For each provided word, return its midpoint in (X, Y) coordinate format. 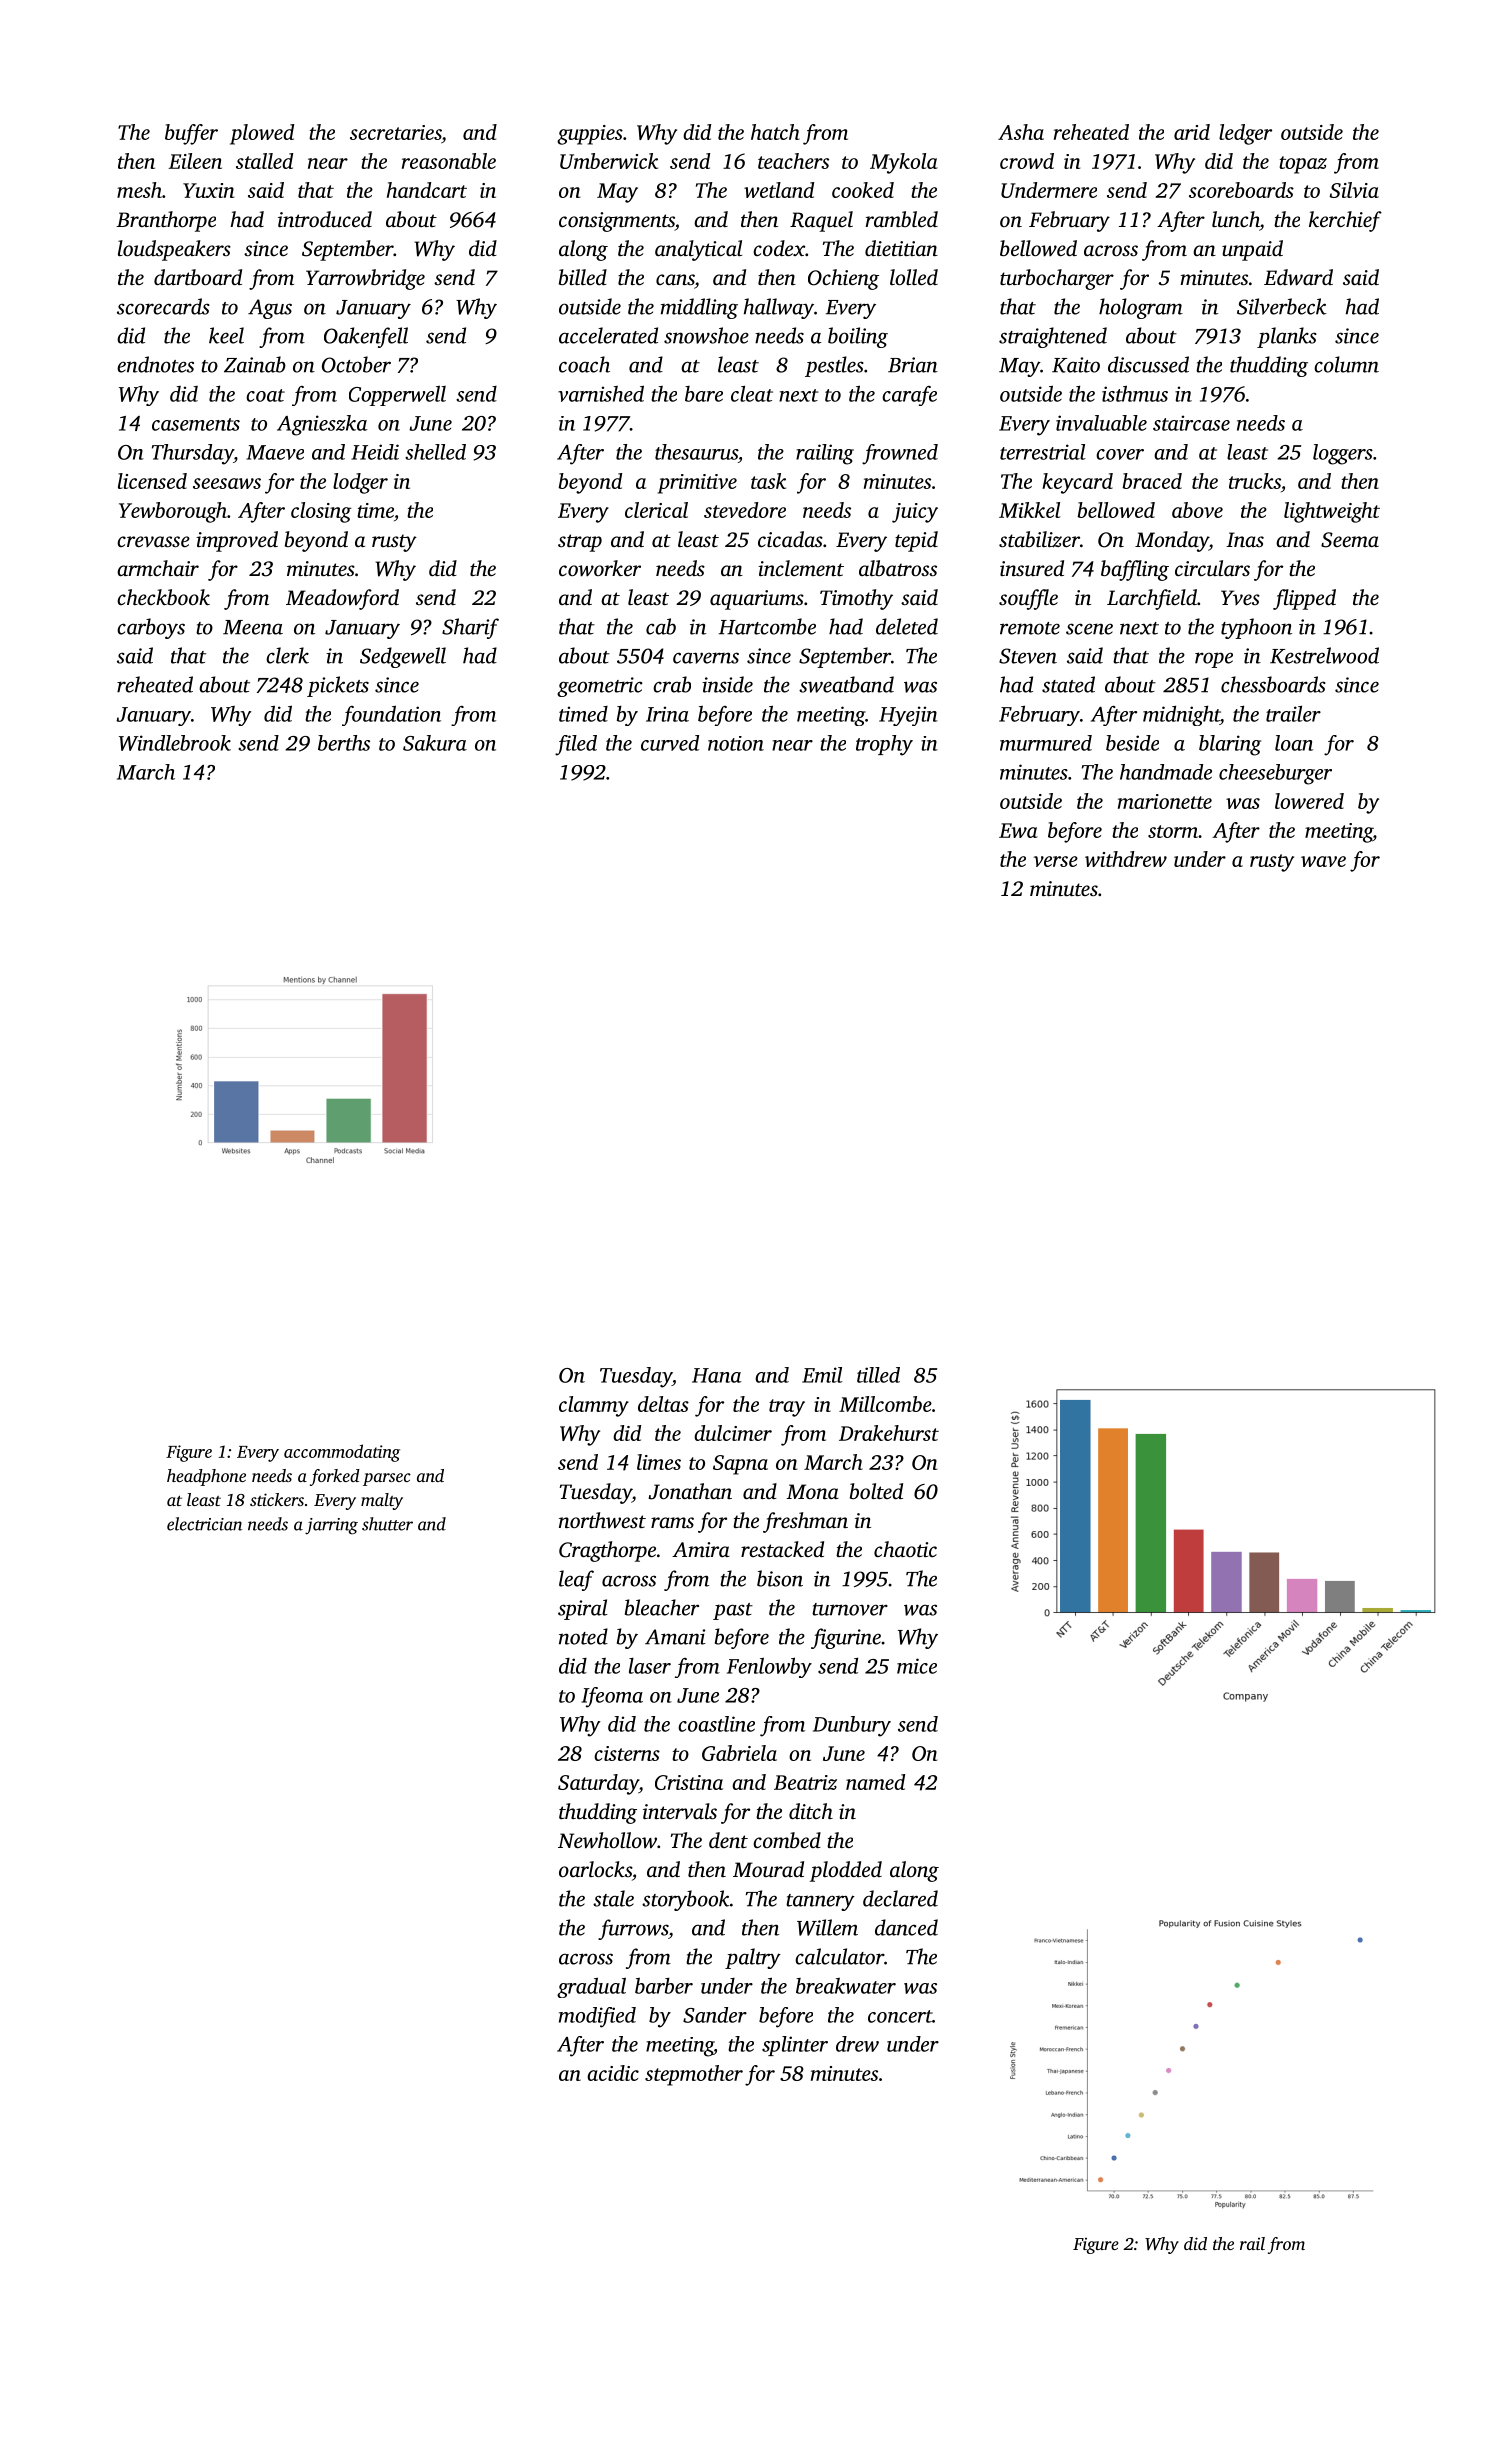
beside (1132, 743)
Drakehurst (889, 1433)
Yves (1240, 597)
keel (226, 335)
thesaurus (696, 452)
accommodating (342, 1453)
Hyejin (908, 716)
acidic (613, 2073)
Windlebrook (175, 743)
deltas (663, 1404)
